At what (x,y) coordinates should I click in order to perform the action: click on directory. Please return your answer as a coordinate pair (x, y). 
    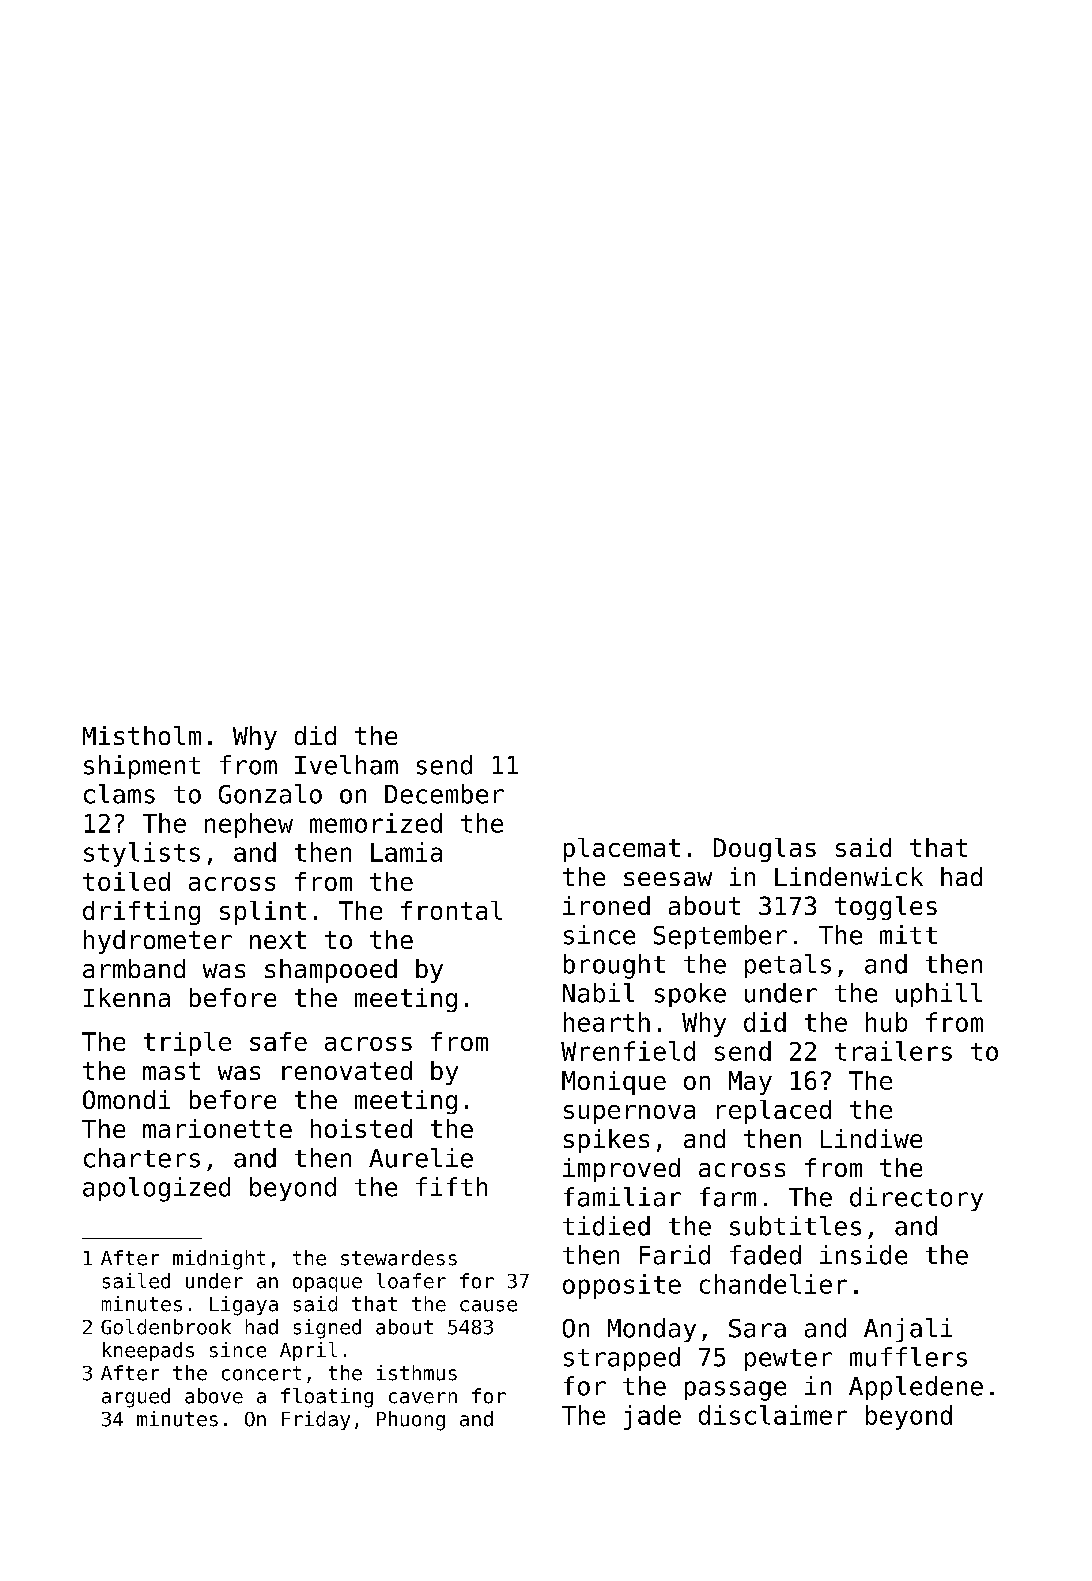
    Looking at the image, I should click on (916, 1199).
